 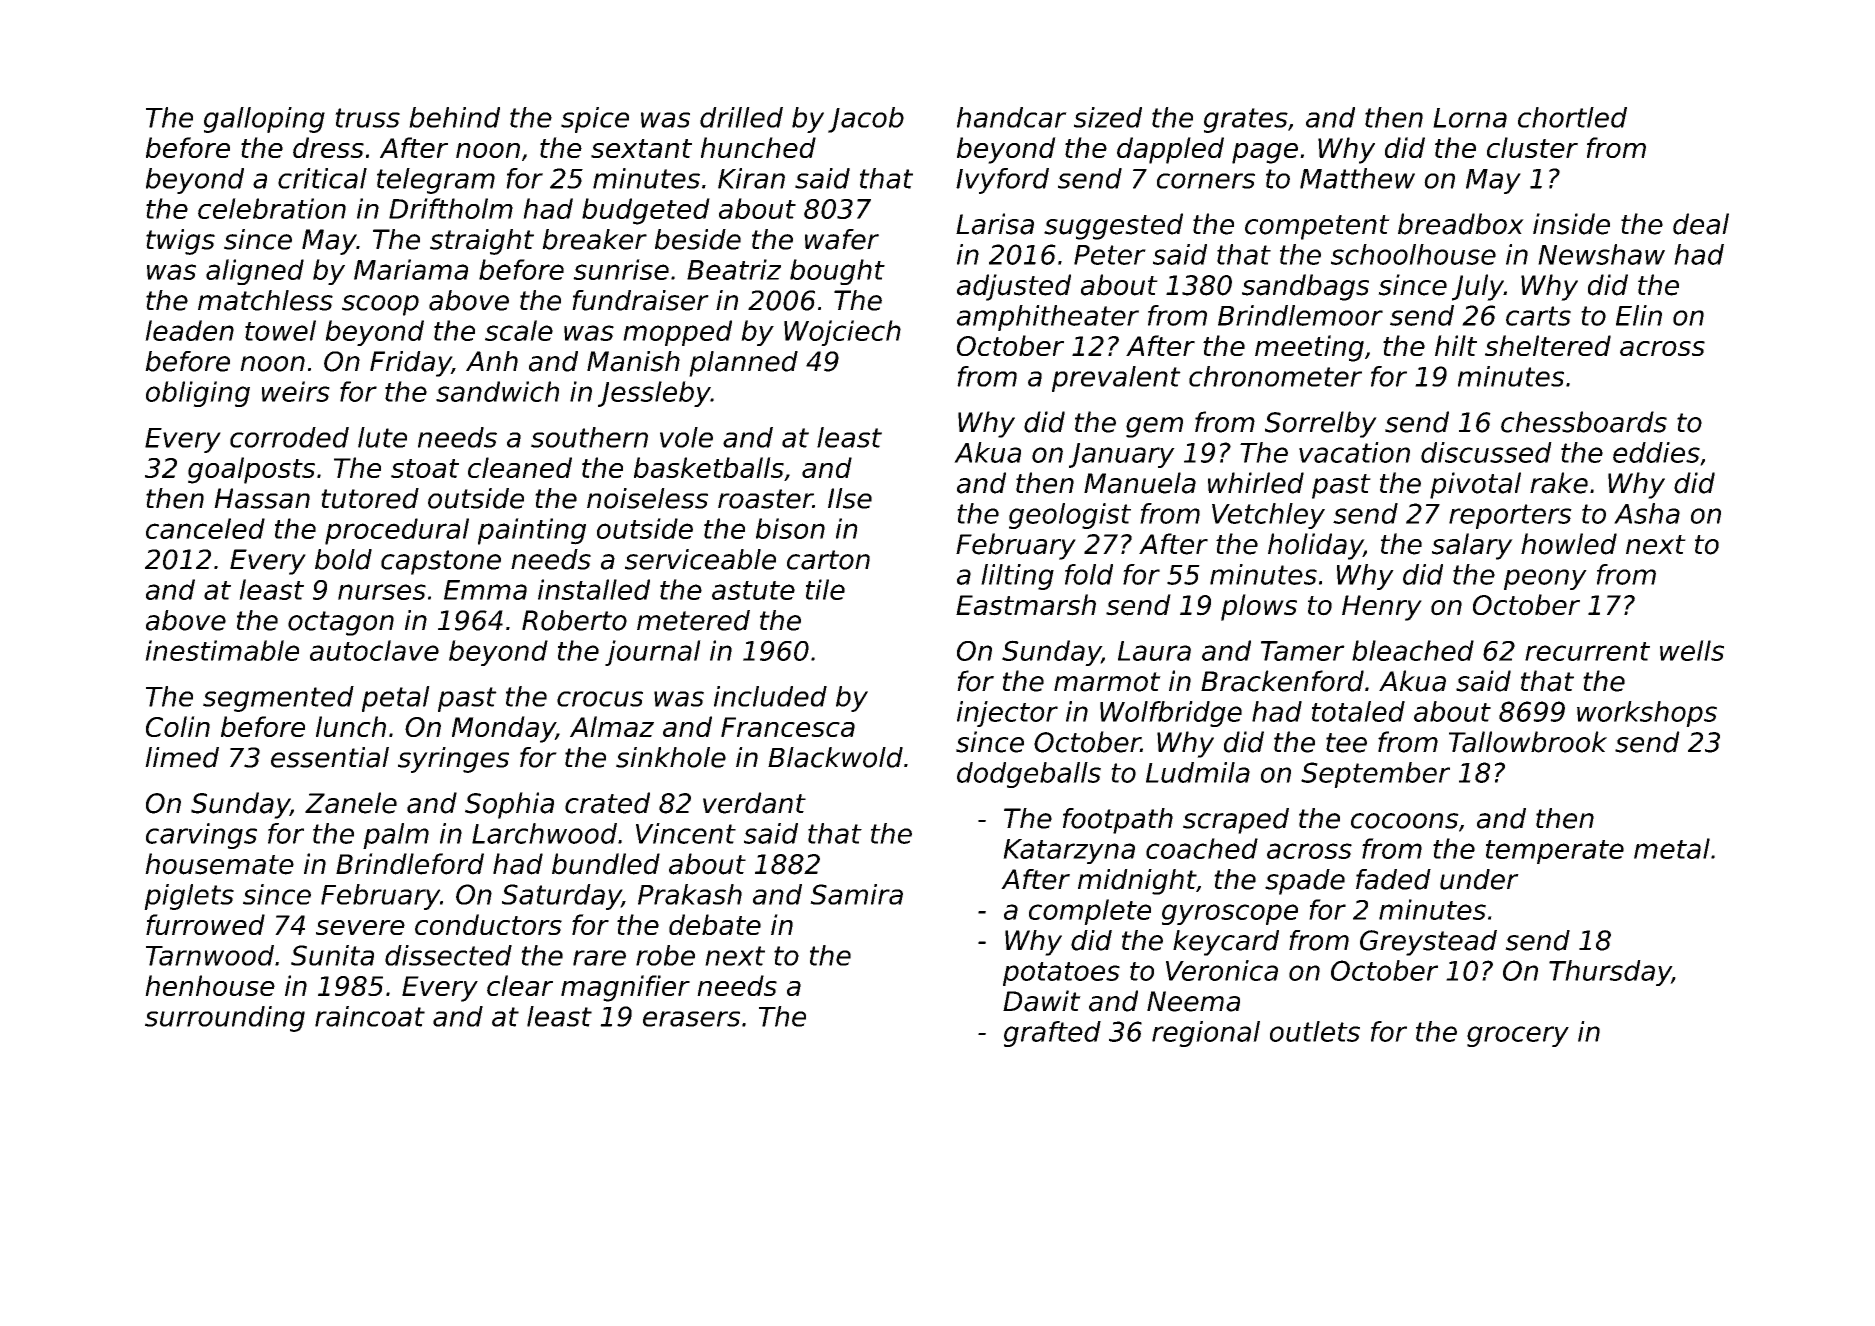 What do you see at coordinates (278, 699) in the screenshot?
I see `segmented` at bounding box center [278, 699].
